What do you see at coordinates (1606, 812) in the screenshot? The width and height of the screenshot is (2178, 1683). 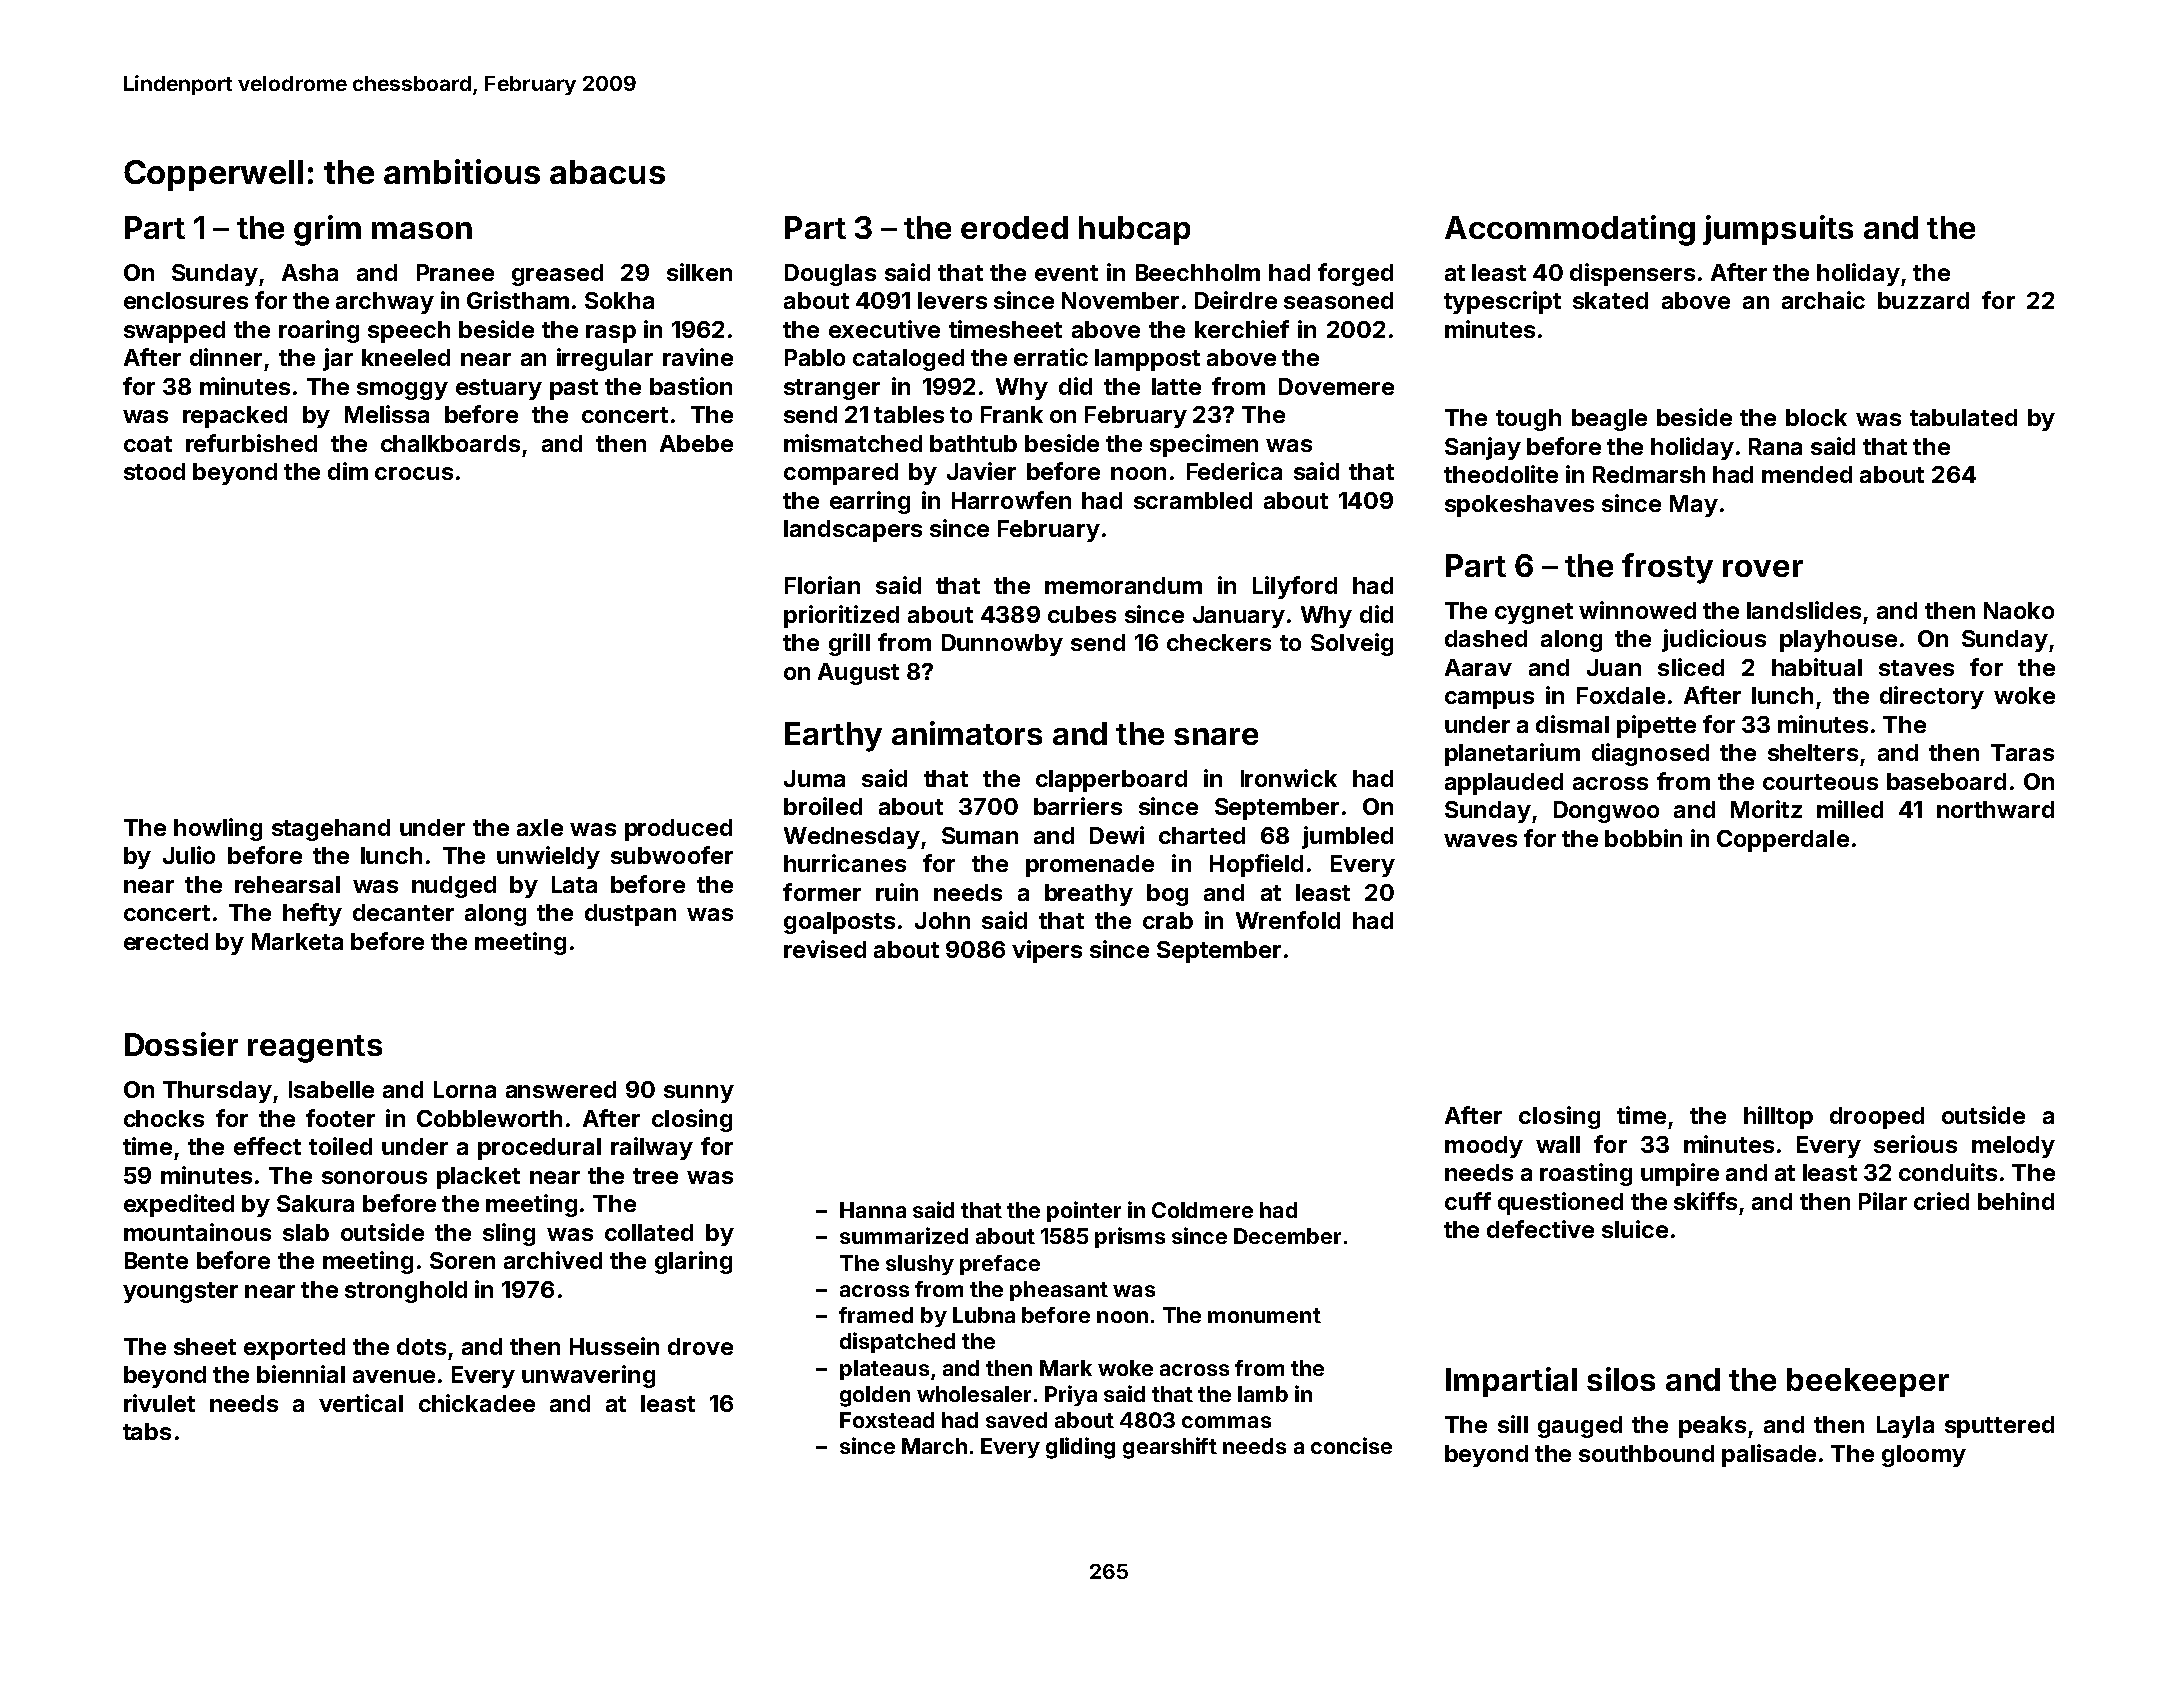 I see `Dongwoo` at bounding box center [1606, 812].
